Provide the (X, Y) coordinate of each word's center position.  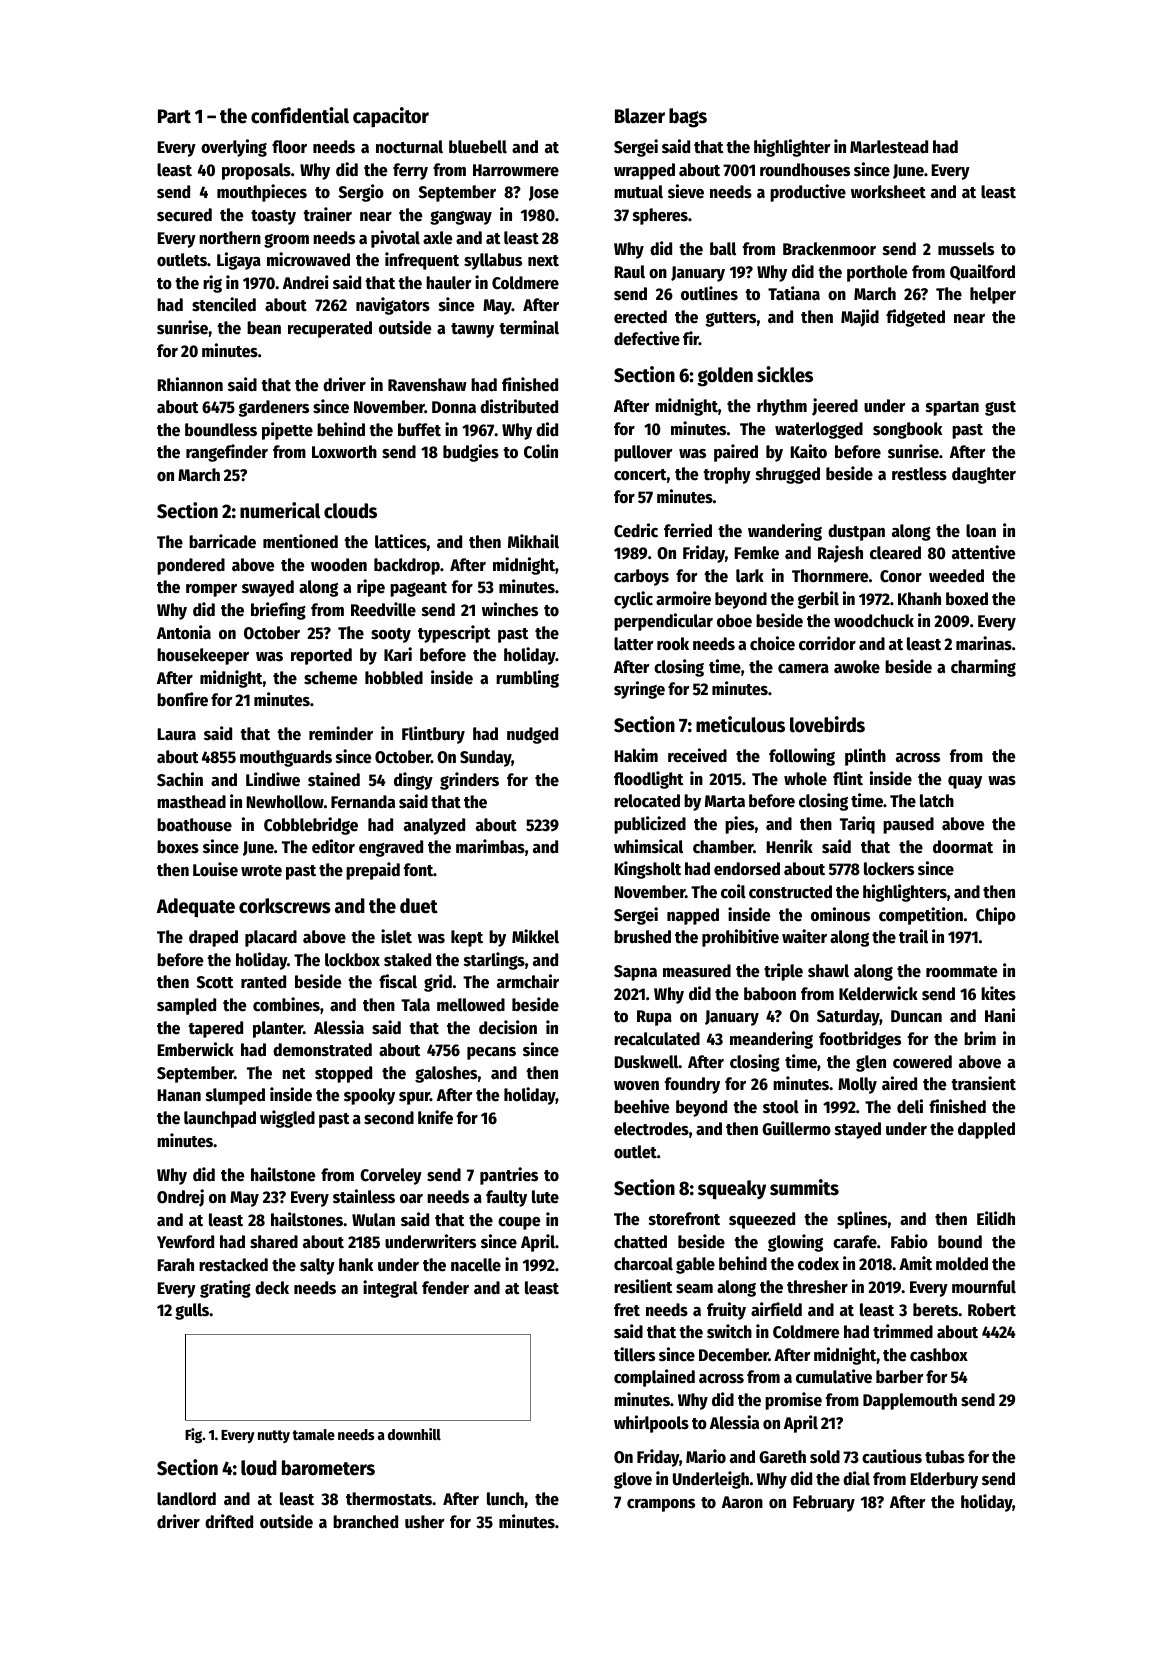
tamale (313, 1434)
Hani (1000, 1015)
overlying (234, 148)
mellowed (471, 1005)
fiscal (398, 981)
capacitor (391, 117)
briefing (278, 611)
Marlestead (889, 147)
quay (965, 782)
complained (654, 1378)
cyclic (633, 600)
